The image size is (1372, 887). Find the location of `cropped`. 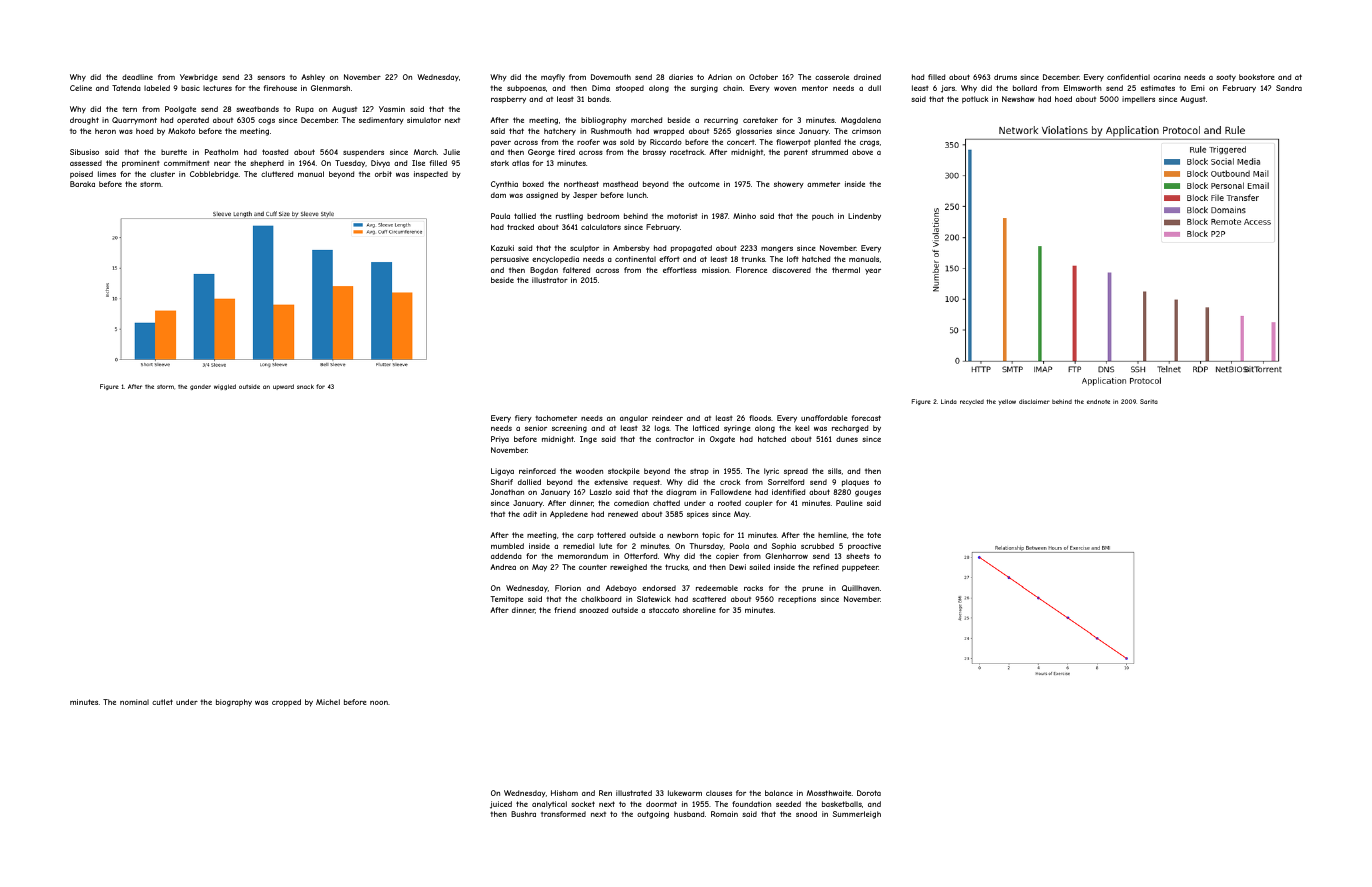

cropped is located at coordinates (286, 703).
